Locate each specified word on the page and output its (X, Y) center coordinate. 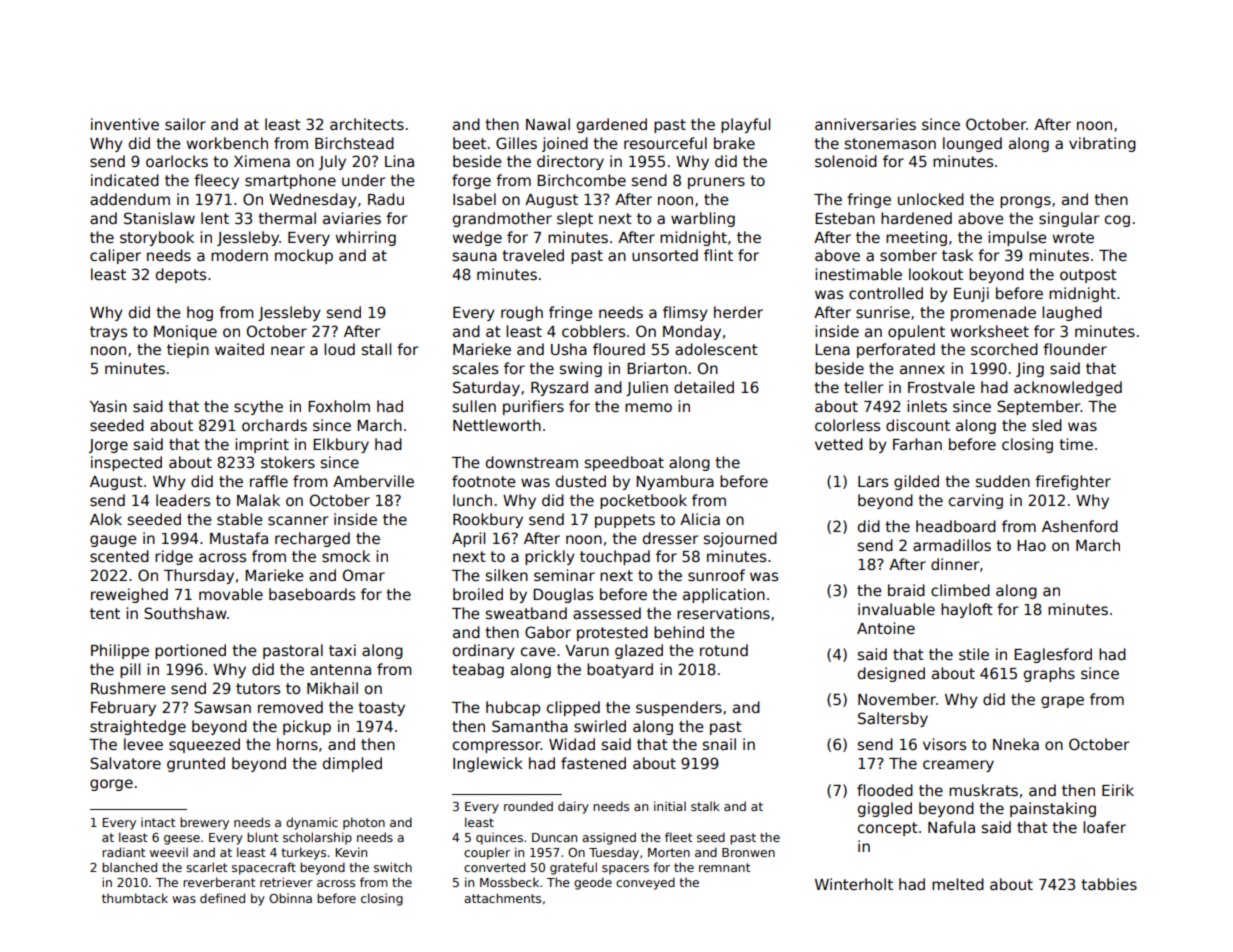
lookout (936, 274)
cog (1117, 221)
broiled (478, 594)
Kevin (351, 852)
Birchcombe (581, 180)
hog (200, 313)
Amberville (373, 481)
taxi (342, 650)
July (332, 162)
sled (1047, 425)
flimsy (685, 313)
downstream (532, 462)
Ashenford (1080, 526)
